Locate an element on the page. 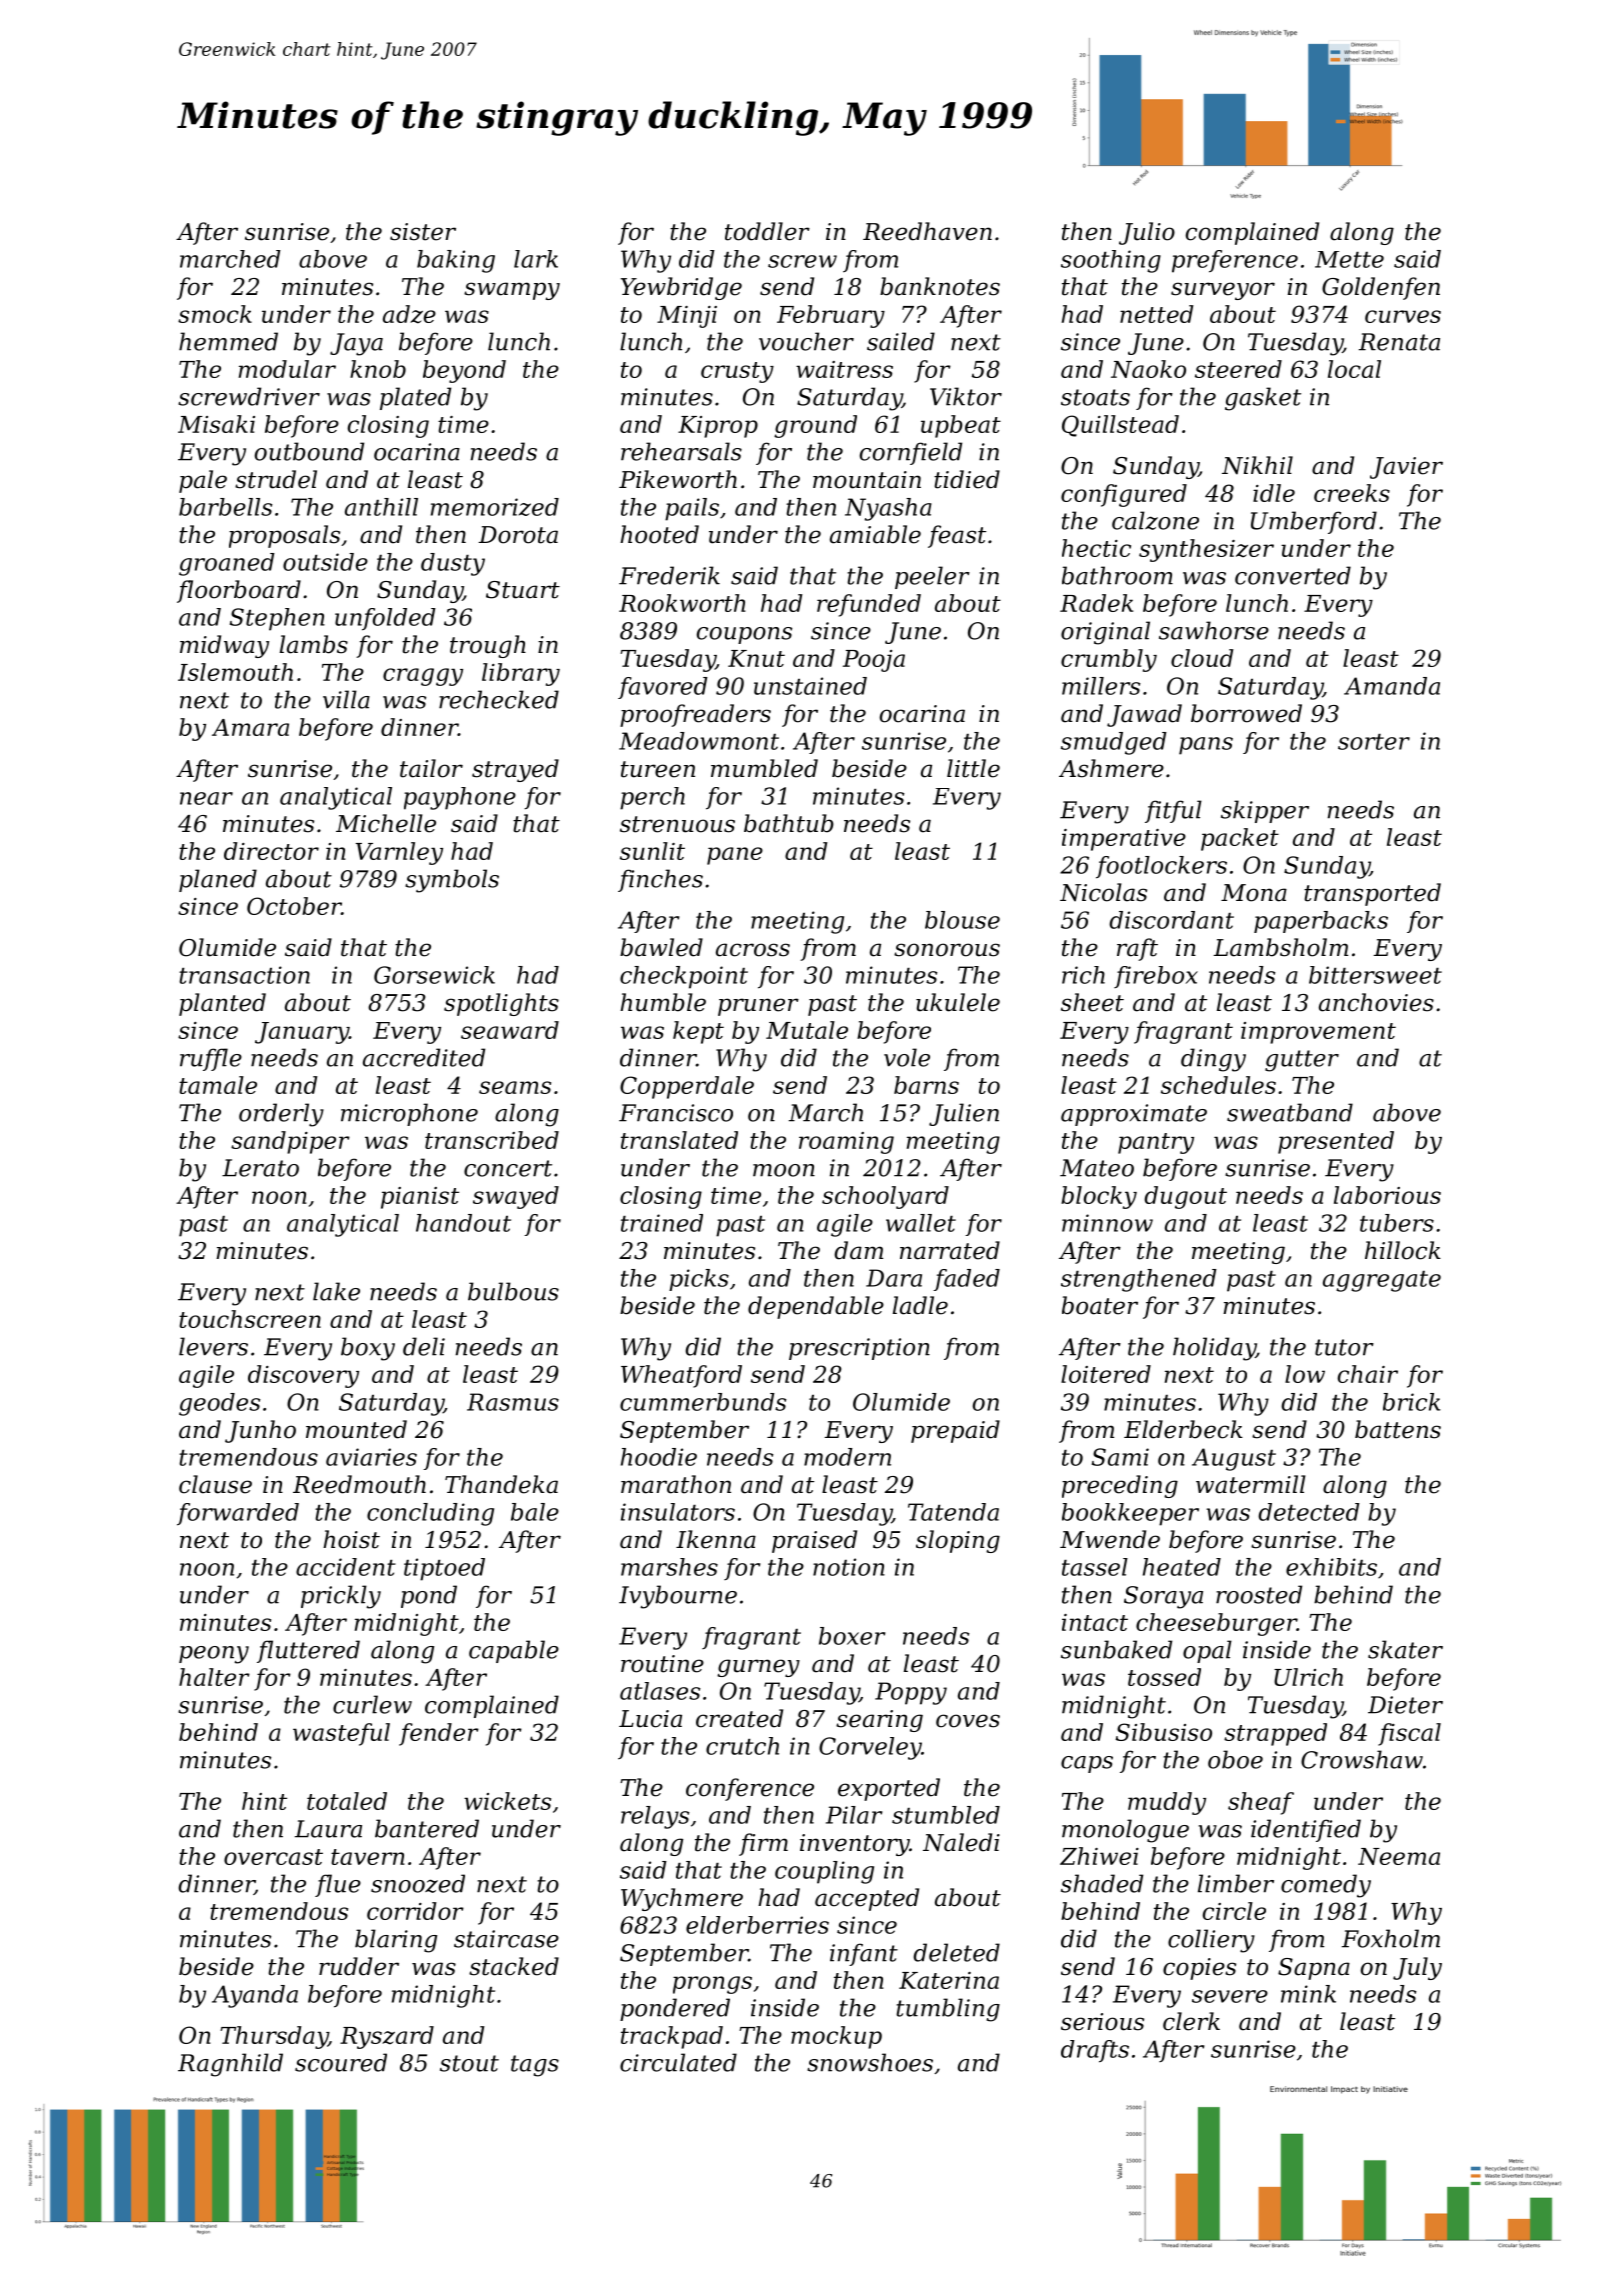 The width and height of the image is (1620, 2292). muddy is located at coordinates (1167, 1803).
